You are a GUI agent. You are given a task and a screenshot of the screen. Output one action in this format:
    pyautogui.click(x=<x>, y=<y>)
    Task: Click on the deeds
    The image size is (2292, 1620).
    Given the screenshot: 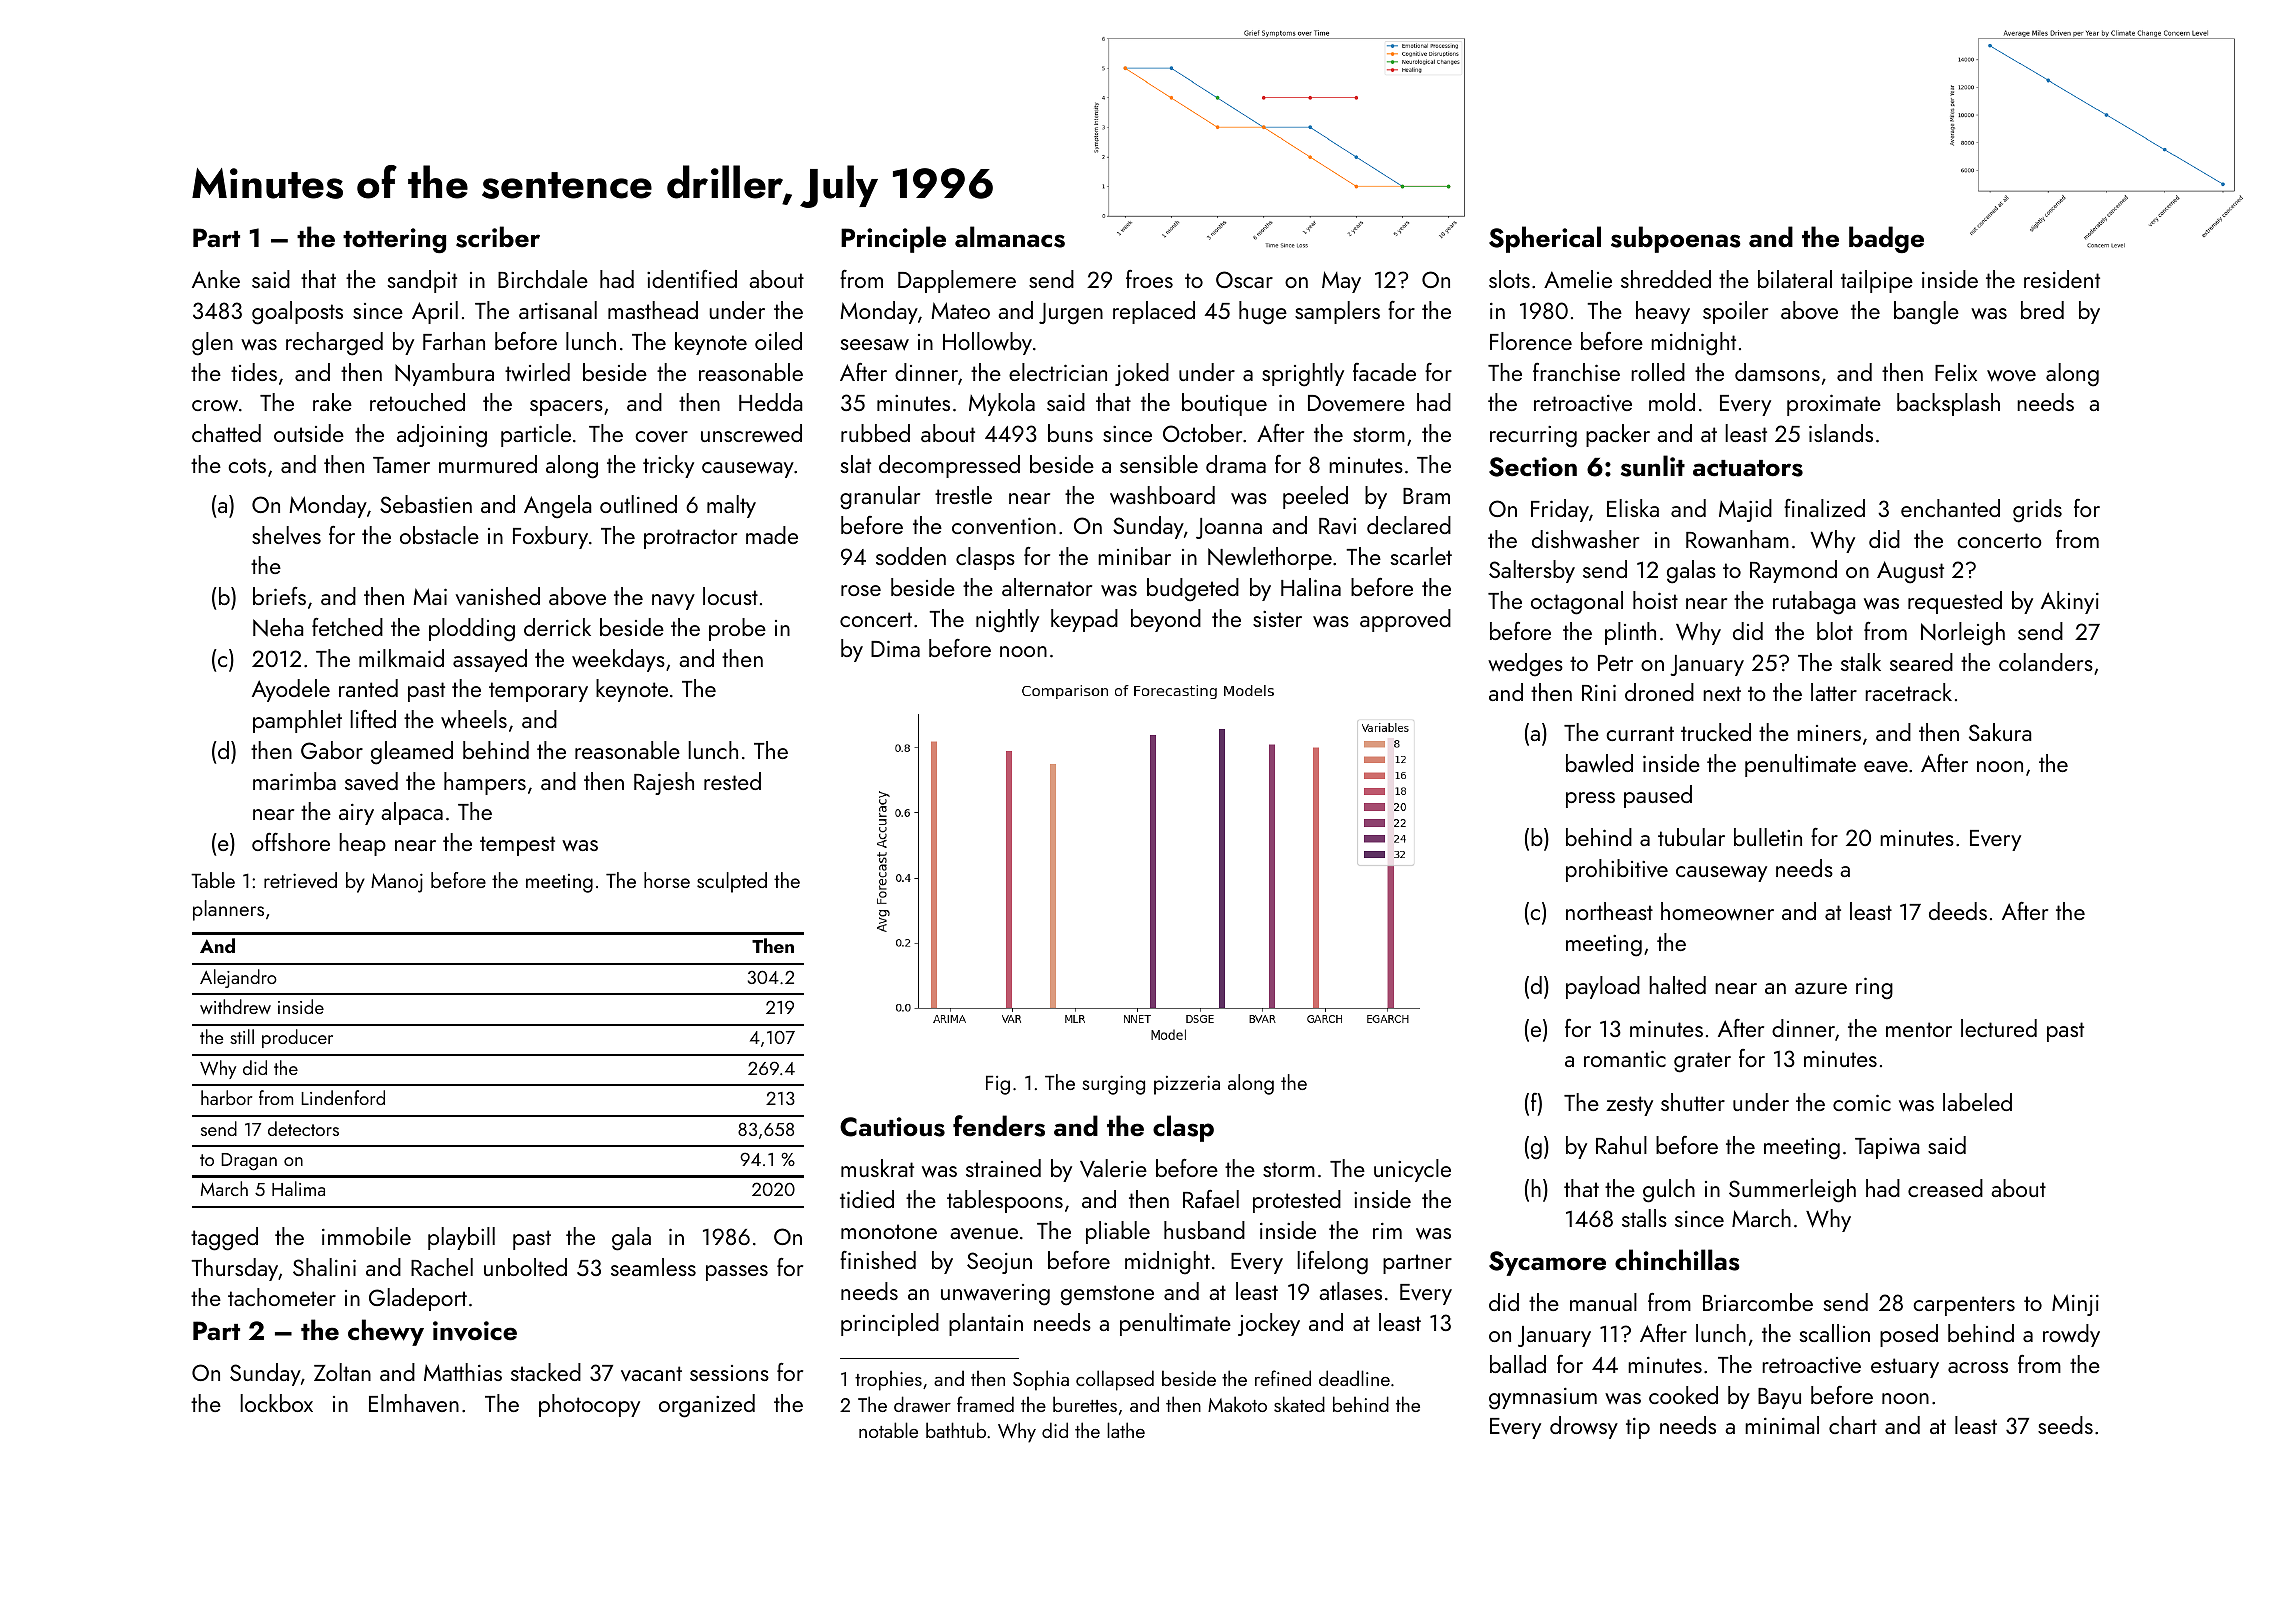 What is the action you would take?
    pyautogui.click(x=1958, y=911)
